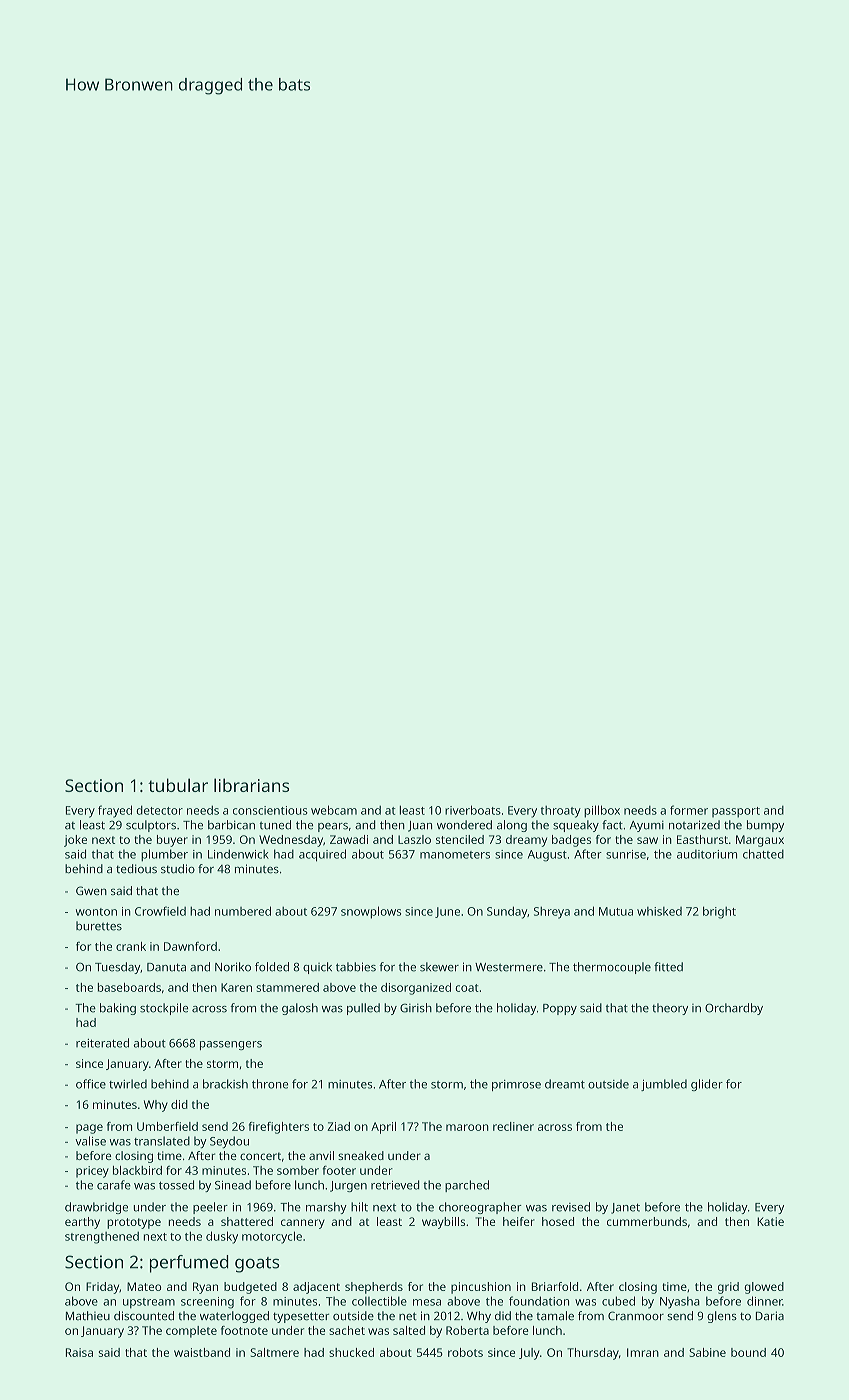 Image resolution: width=849 pixels, height=1400 pixels. Describe the element at coordinates (129, 987) in the screenshot. I see `baseboards` at that location.
